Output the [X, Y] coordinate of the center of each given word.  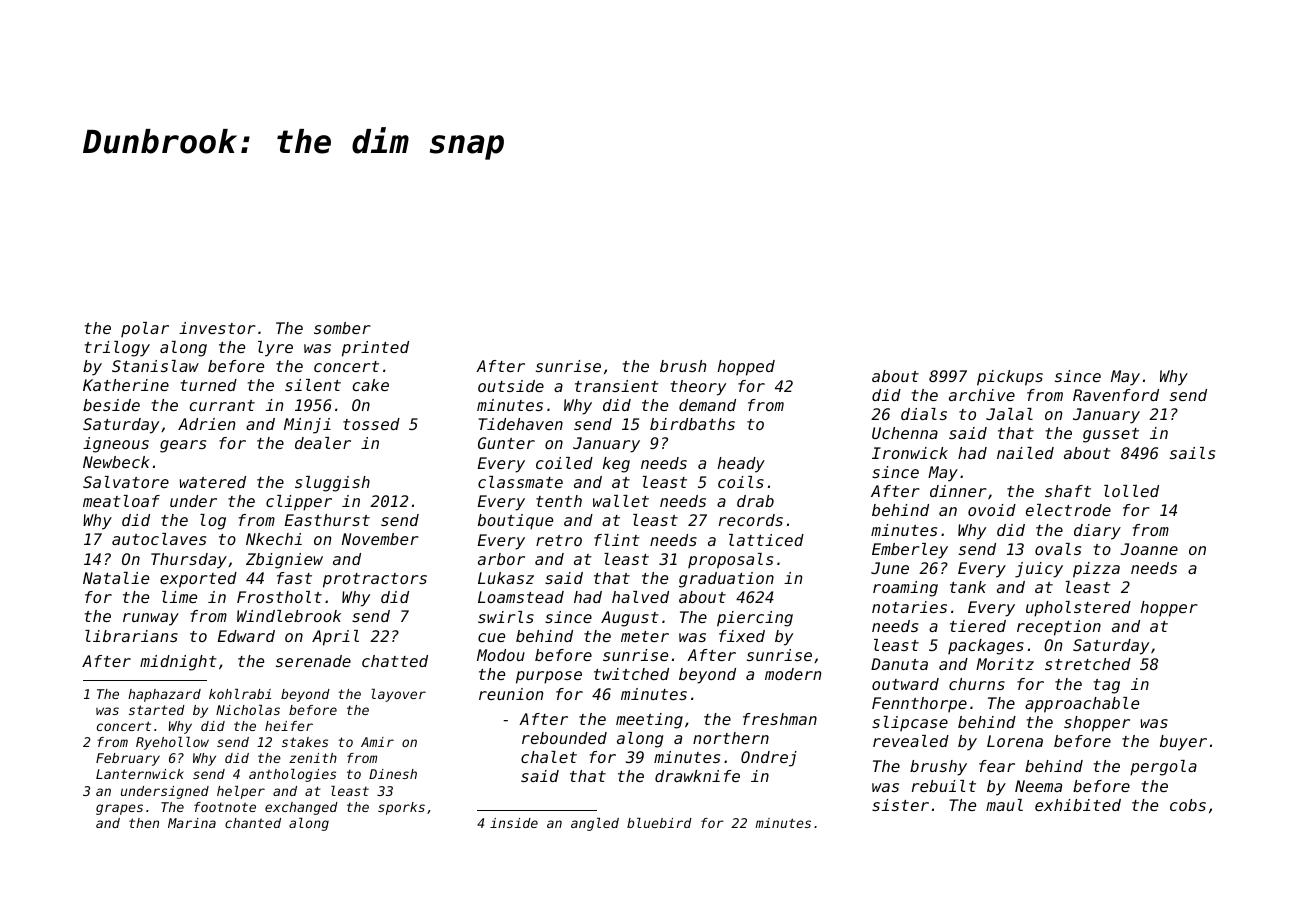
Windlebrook [289, 616]
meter [645, 636]
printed [375, 349]
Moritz [1005, 664]
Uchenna [905, 433]
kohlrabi [240, 694]
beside [111, 405]
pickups [1010, 378]
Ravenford [1116, 395]
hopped [746, 368]
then [144, 823]
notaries [909, 607]
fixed [742, 636]
